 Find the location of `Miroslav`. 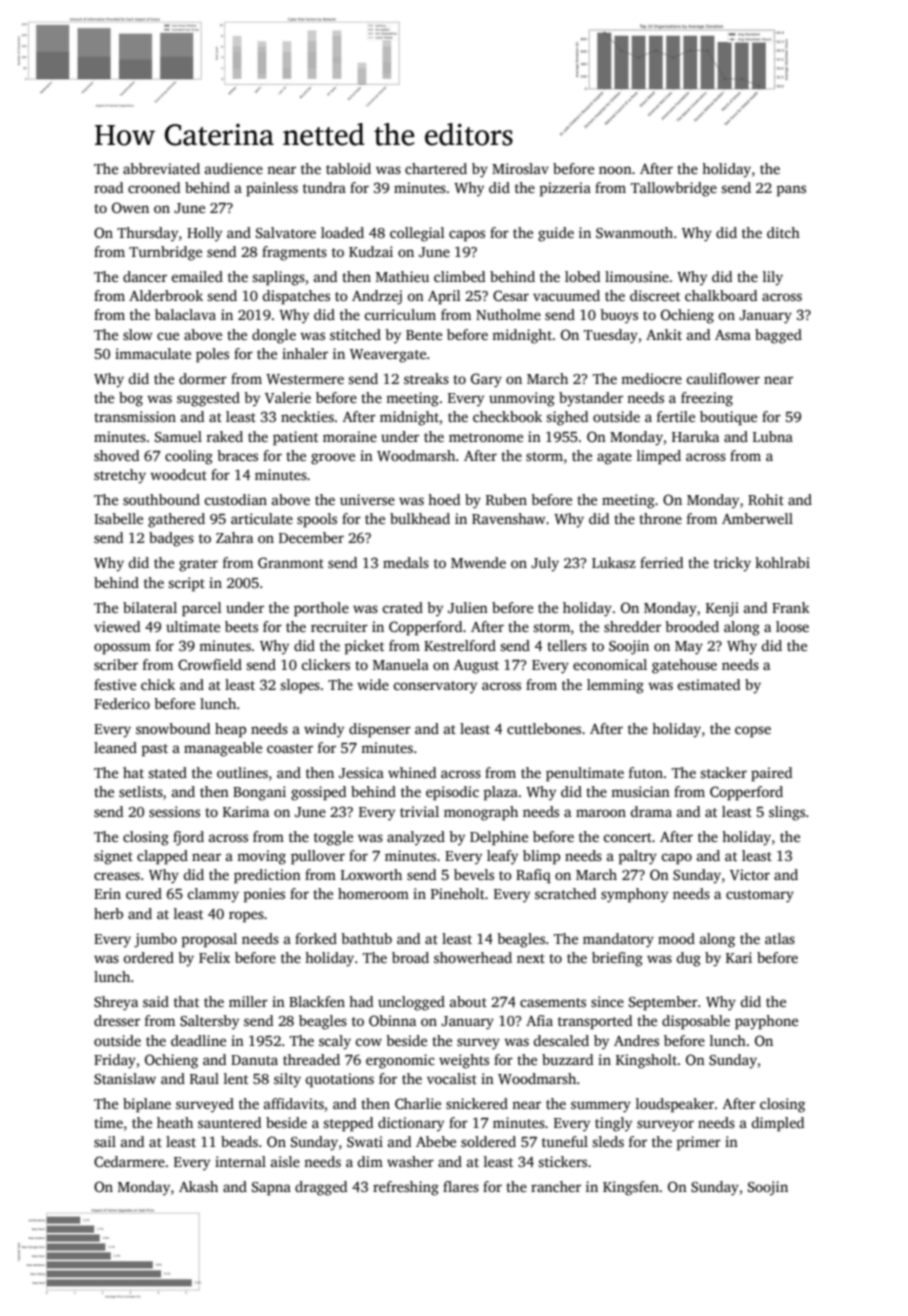

Miroslav is located at coordinates (520, 168).
